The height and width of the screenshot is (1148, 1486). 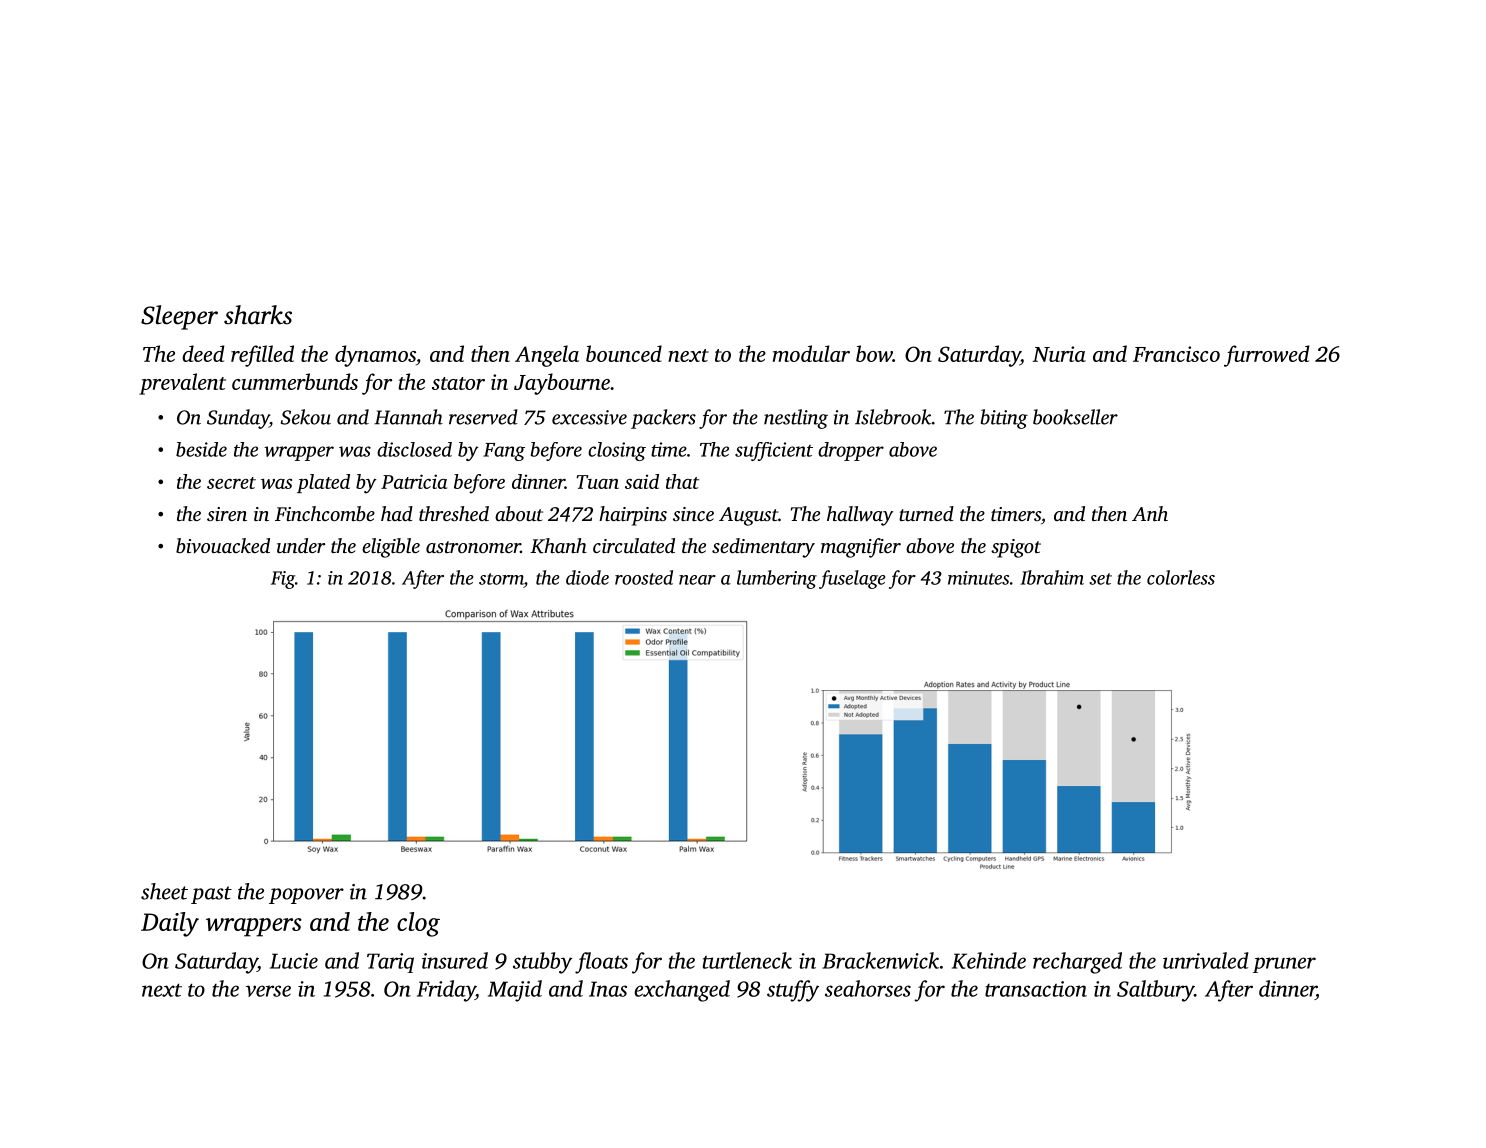 What do you see at coordinates (697, 580) in the screenshot?
I see `near` at bounding box center [697, 580].
